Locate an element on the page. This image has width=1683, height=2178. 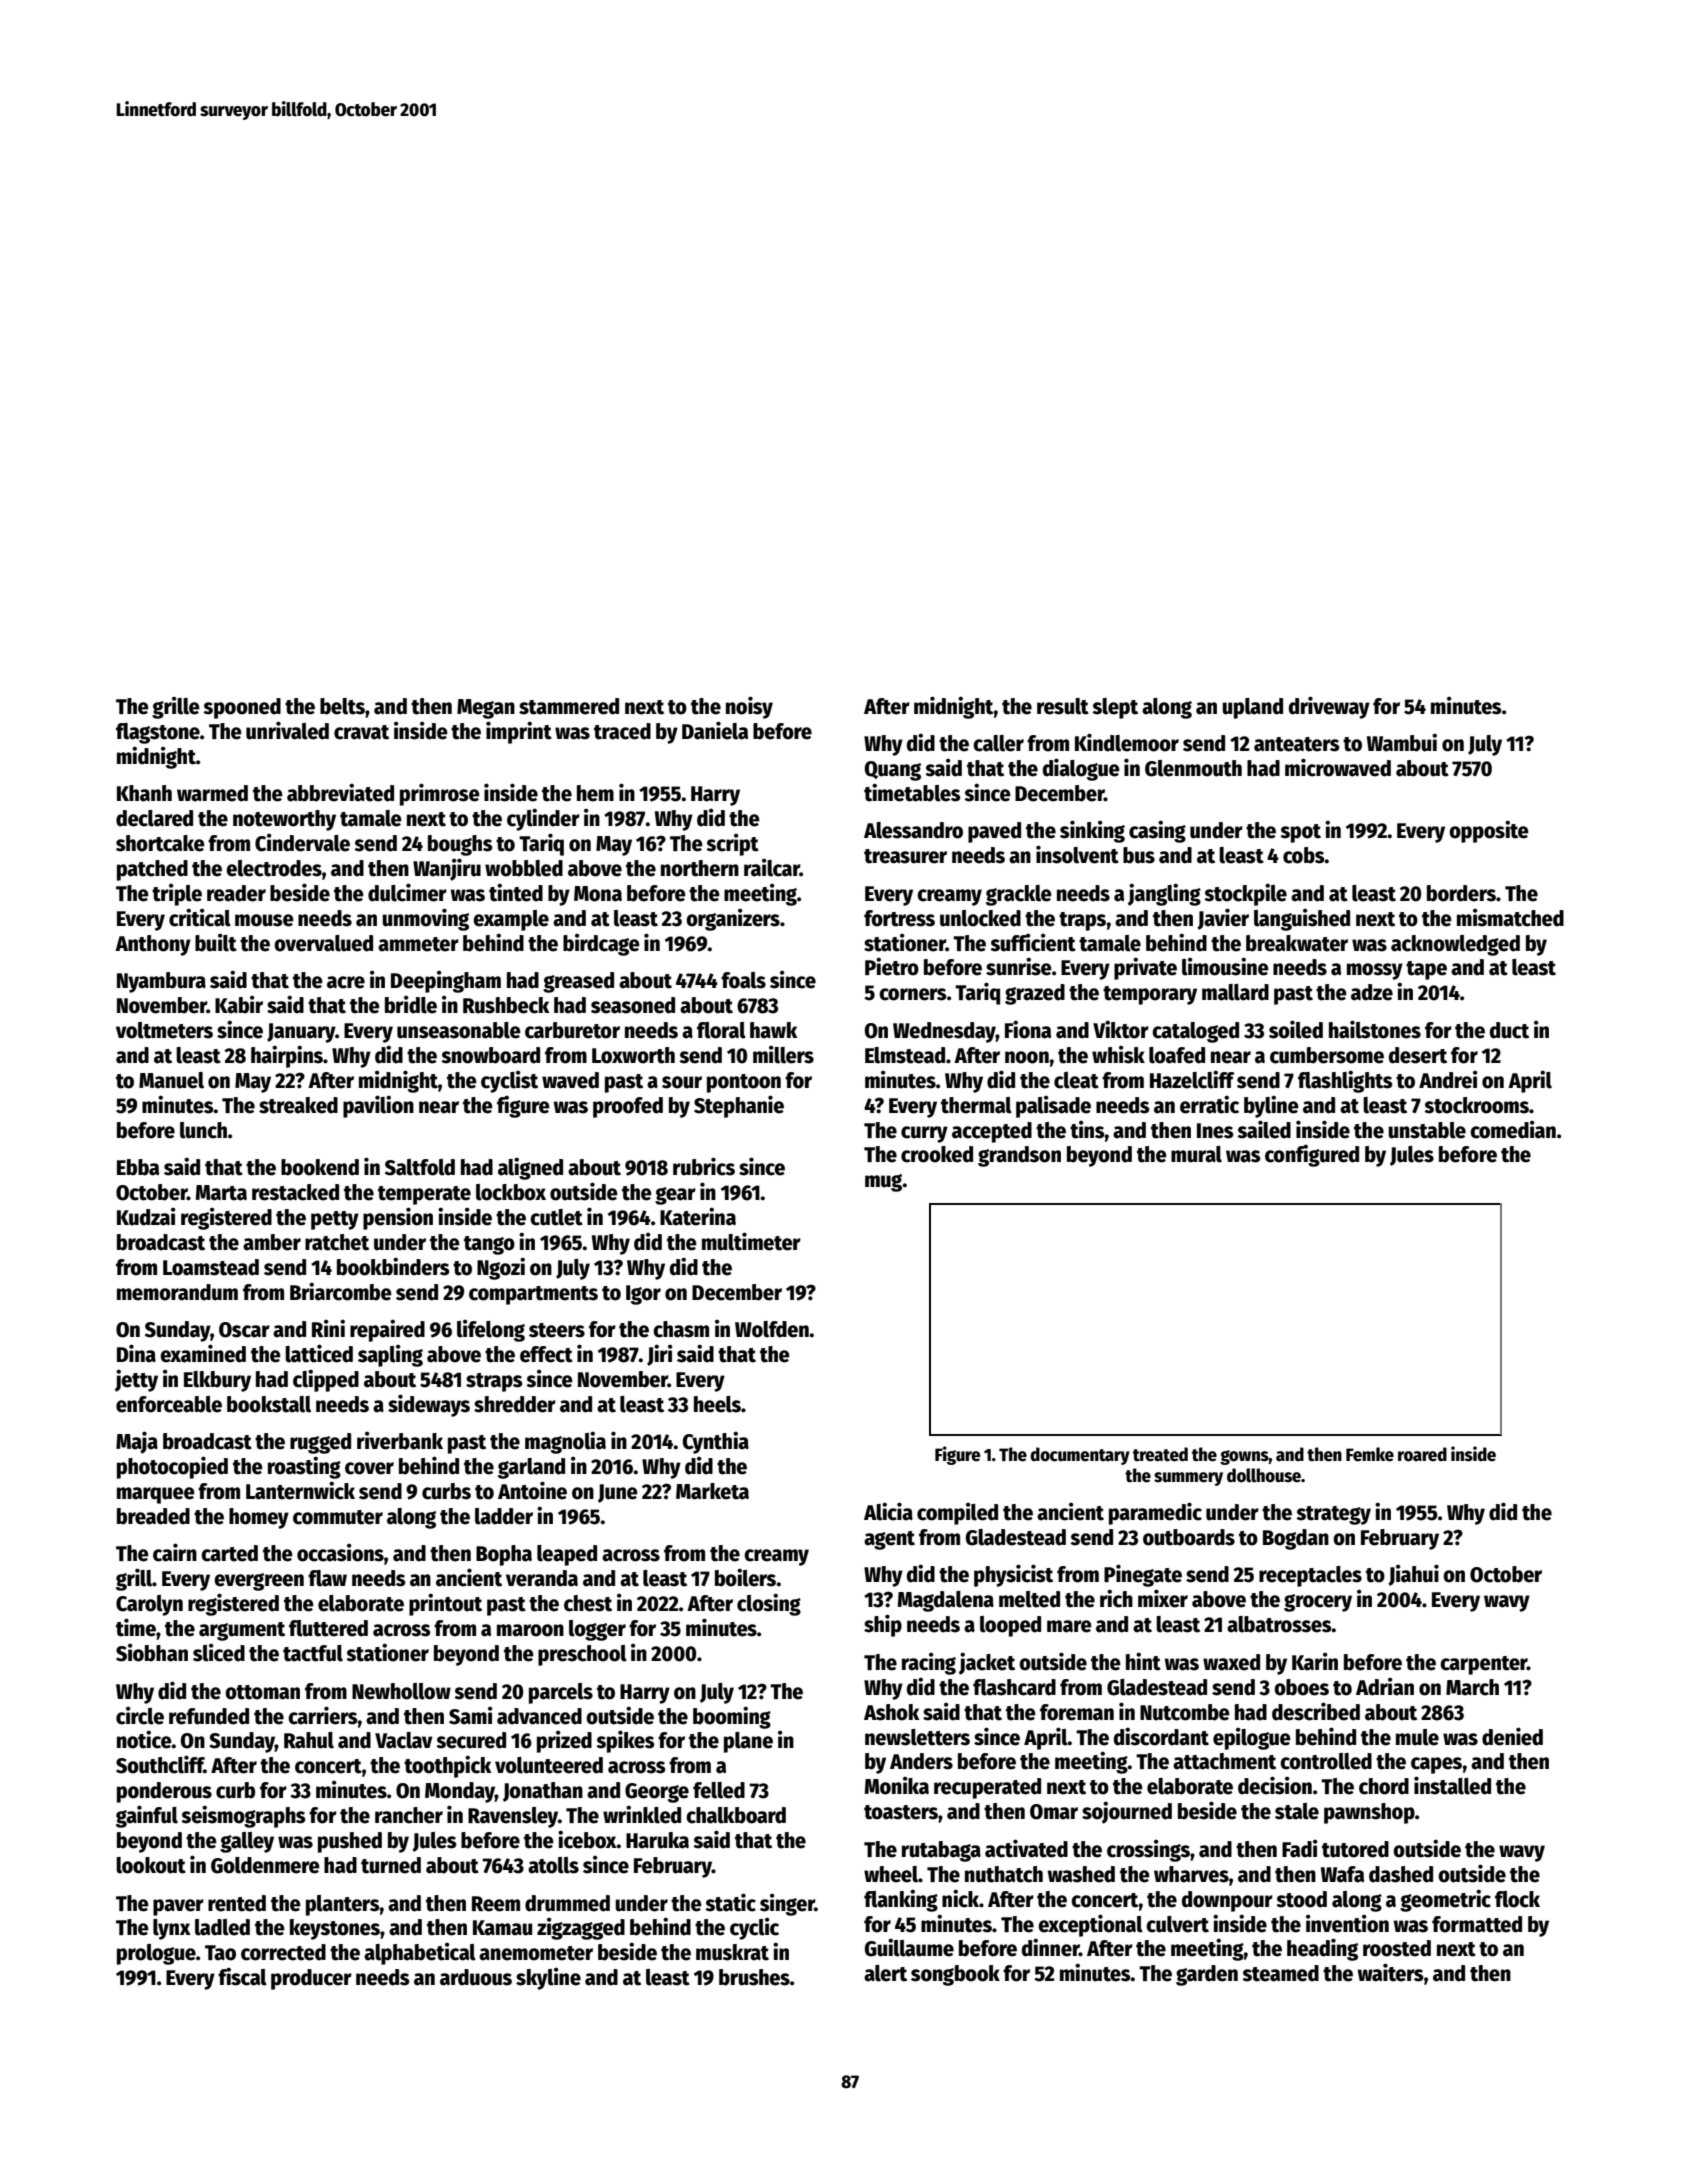
Siobhan is located at coordinates (152, 1652).
